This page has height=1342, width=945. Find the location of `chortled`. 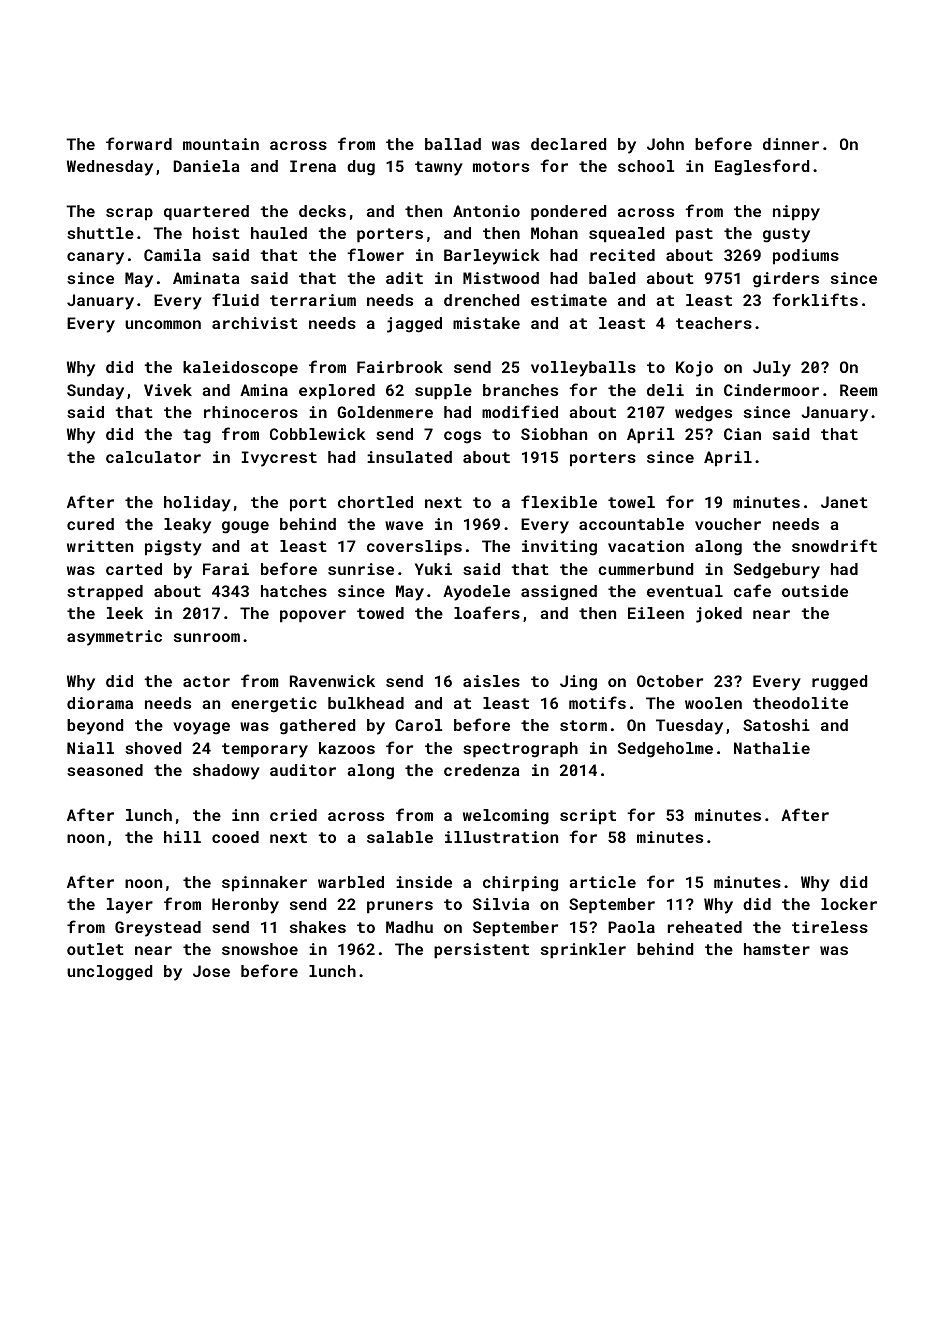

chortled is located at coordinates (375, 502).
